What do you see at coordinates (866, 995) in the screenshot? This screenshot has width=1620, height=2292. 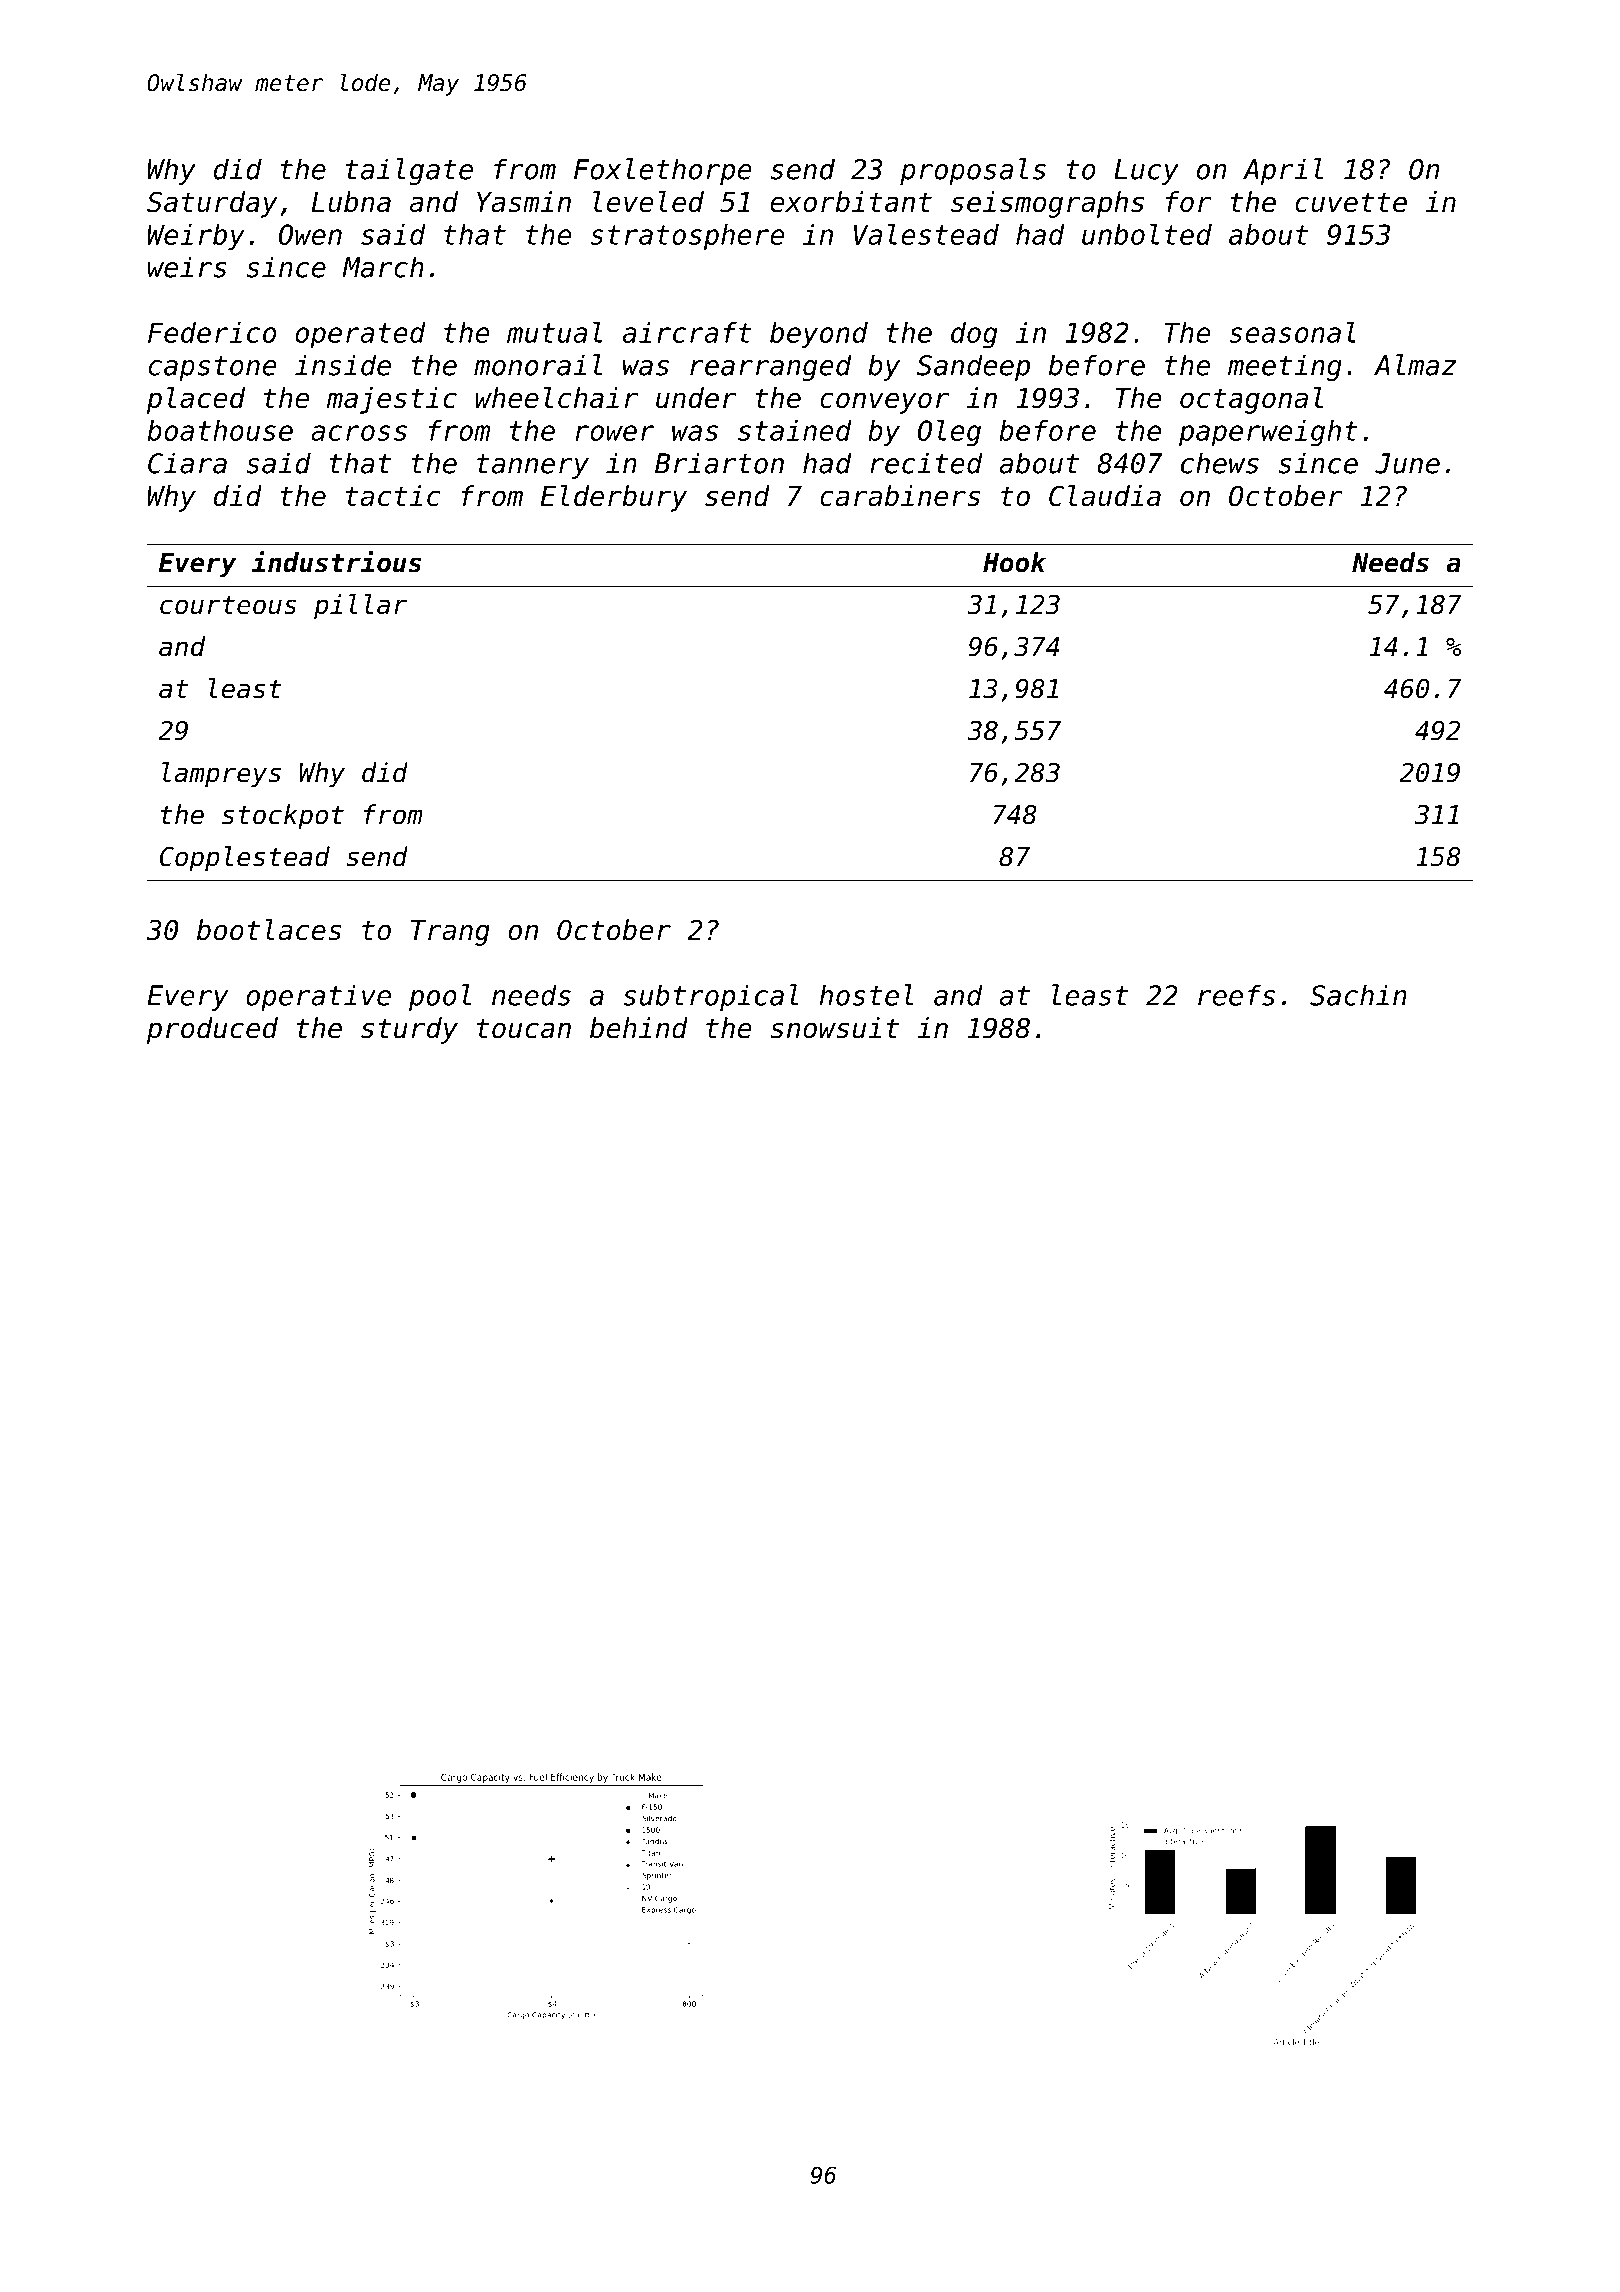 I see `hostel` at bounding box center [866, 995].
